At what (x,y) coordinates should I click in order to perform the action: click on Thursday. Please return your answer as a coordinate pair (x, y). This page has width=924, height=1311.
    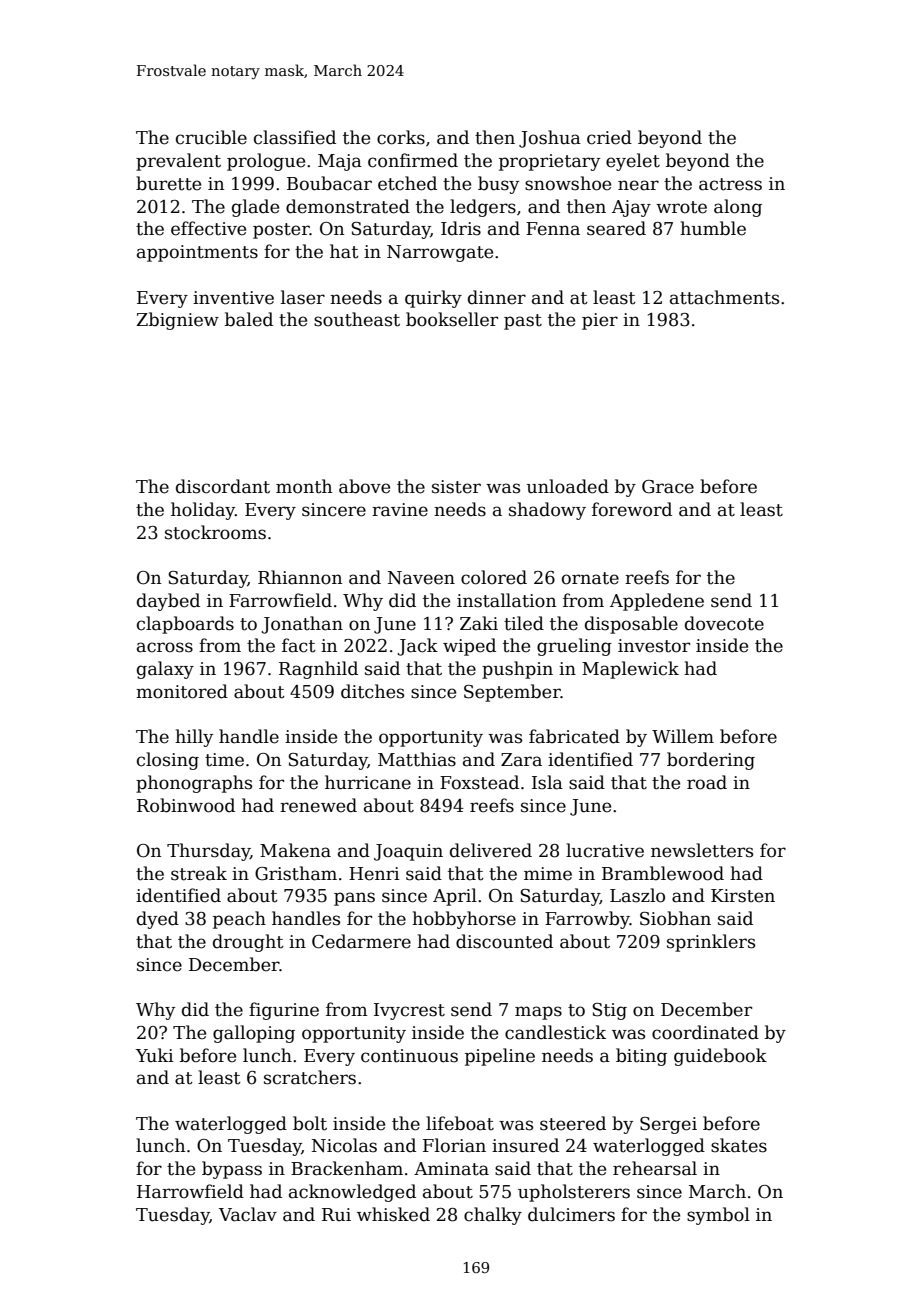
    Looking at the image, I should click on (208, 852).
